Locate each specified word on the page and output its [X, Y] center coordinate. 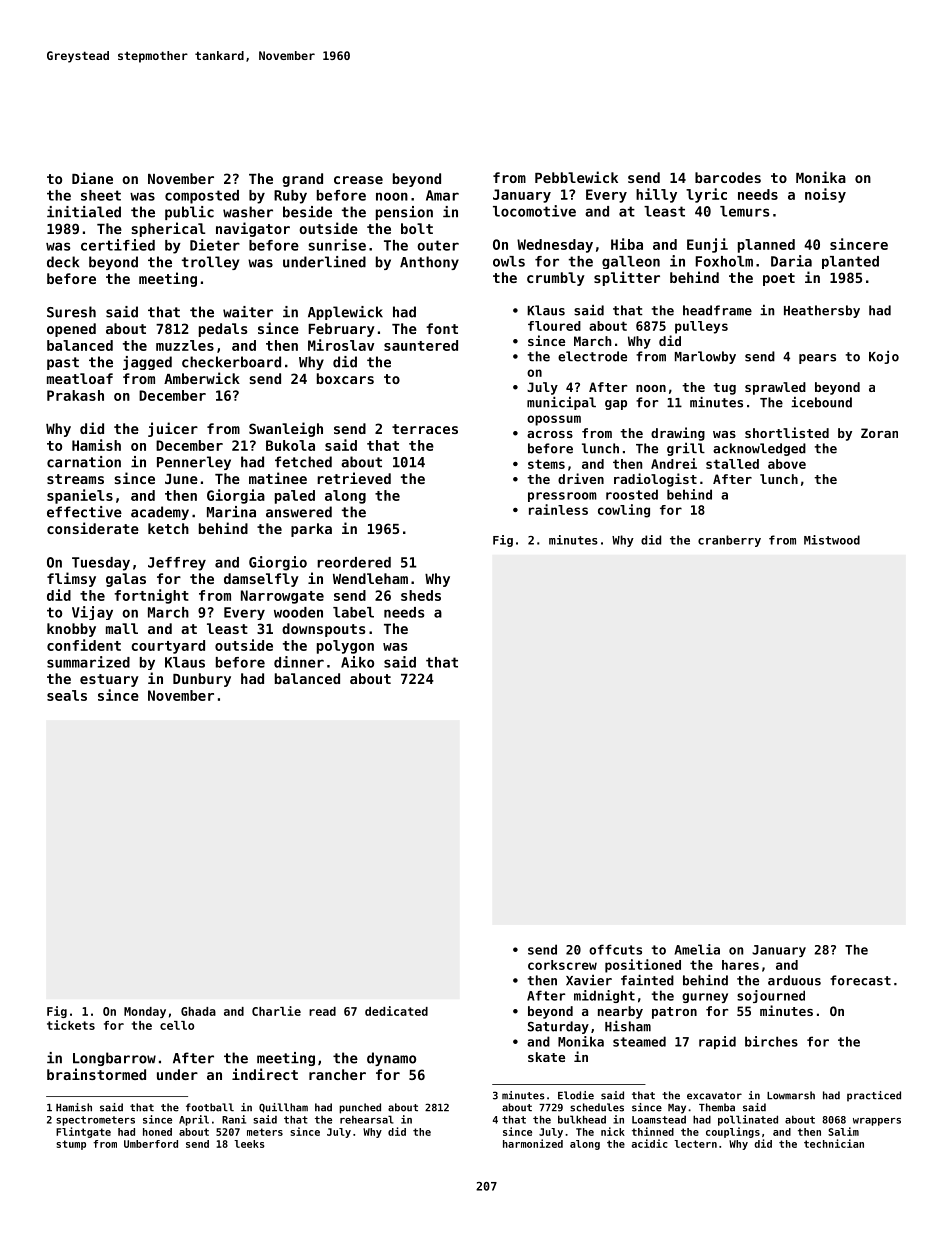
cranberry [729, 541]
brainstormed [96, 1074]
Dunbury [202, 680]
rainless [558, 509]
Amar [442, 195]
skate [546, 1057]
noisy [825, 195]
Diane [92, 178]
